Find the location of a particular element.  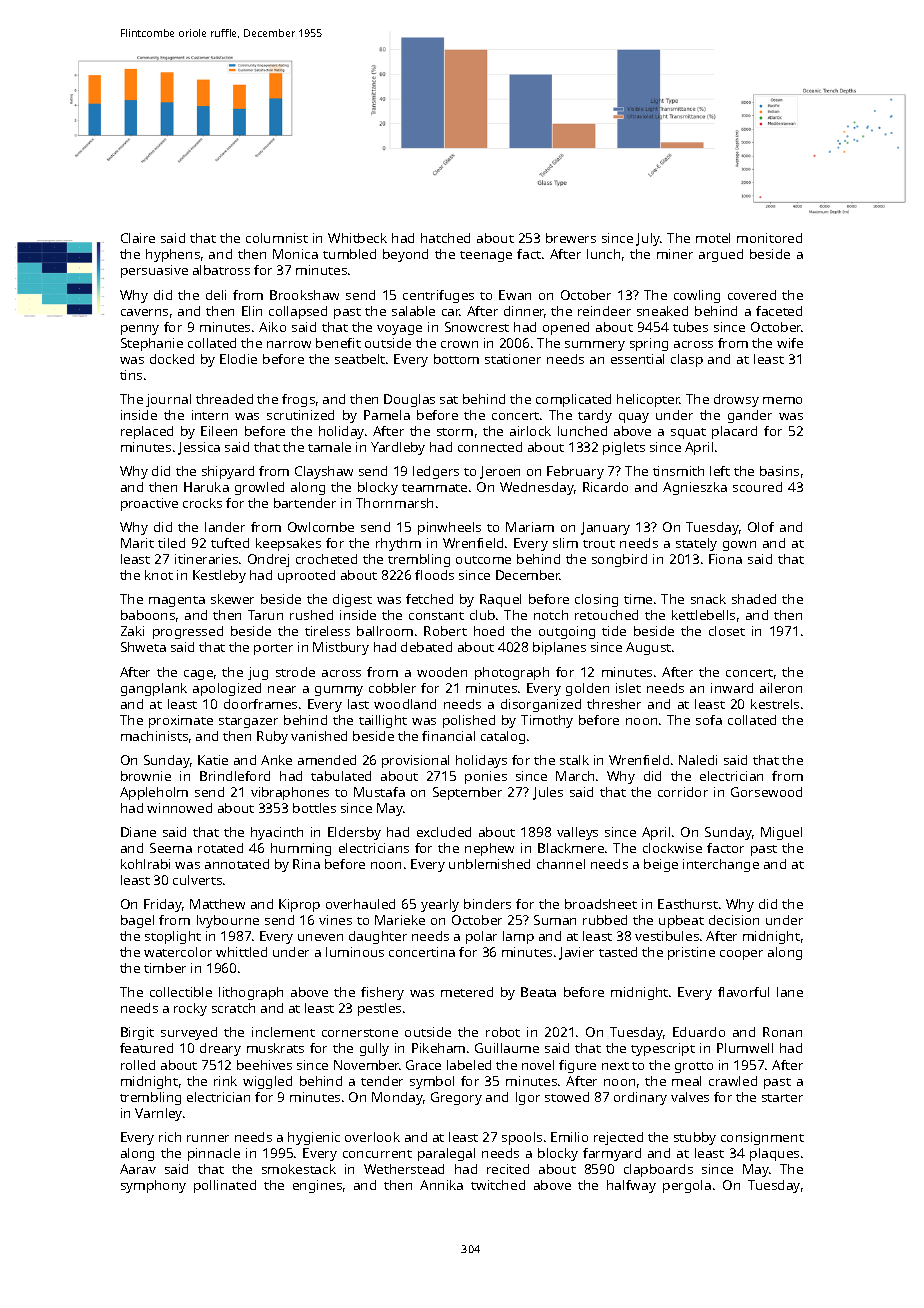

teenage is located at coordinates (486, 256).
